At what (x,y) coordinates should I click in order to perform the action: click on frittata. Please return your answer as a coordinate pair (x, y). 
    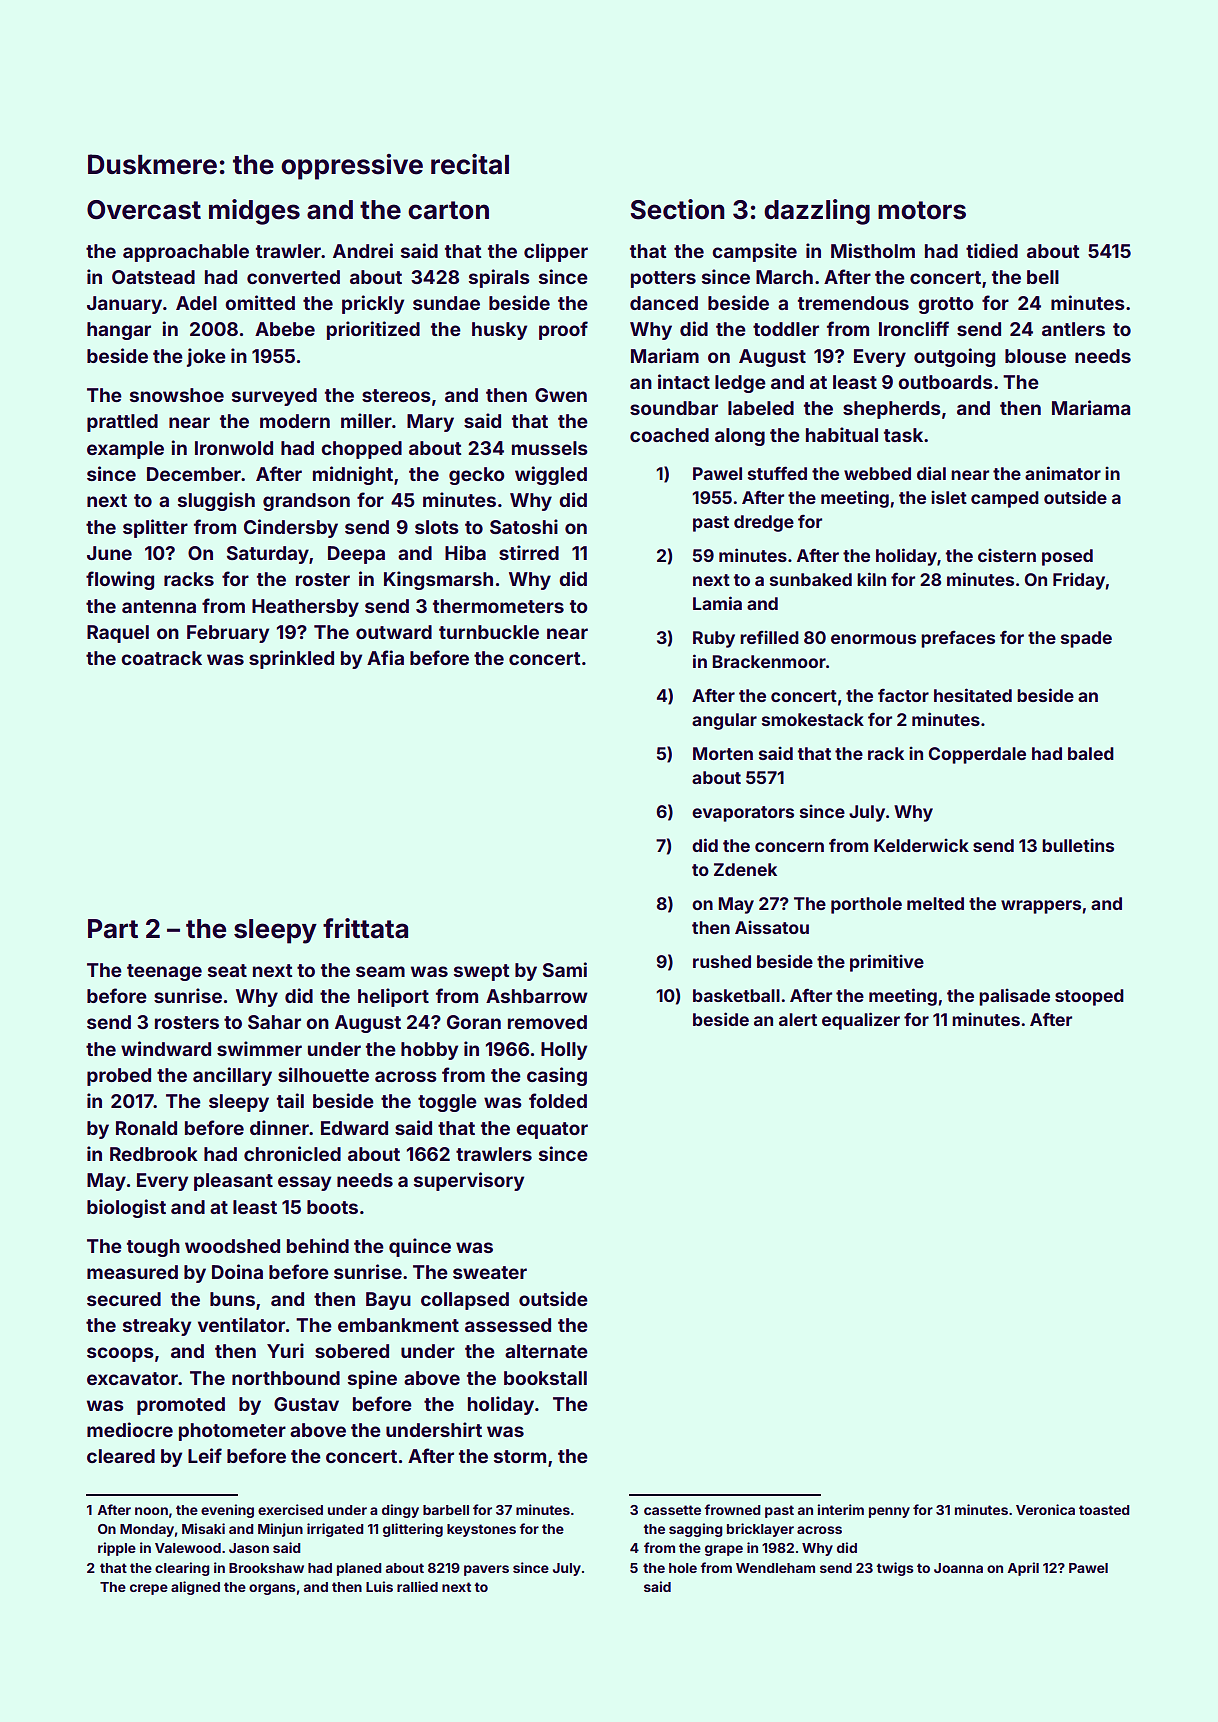
    Looking at the image, I should click on (365, 928).
